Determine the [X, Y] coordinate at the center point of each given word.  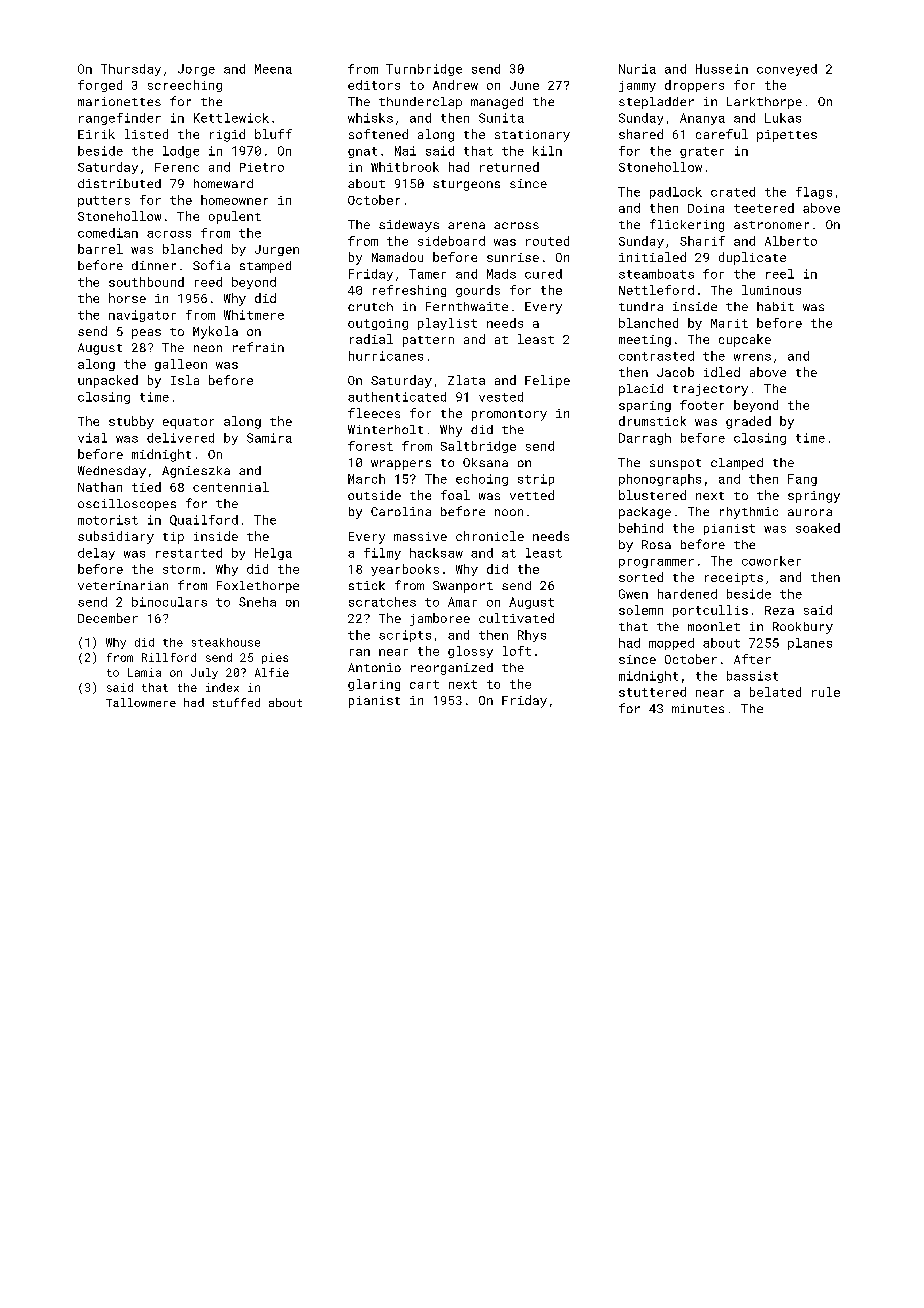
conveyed [787, 70]
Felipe [547, 381]
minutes [698, 708]
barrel [100, 249]
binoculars [169, 602]
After [752, 659]
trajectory [710, 390]
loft [517, 651]
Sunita [501, 118]
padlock [676, 193]
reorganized [452, 669]
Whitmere [254, 315]
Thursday [131, 70]
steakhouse [226, 642]
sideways [409, 226]
